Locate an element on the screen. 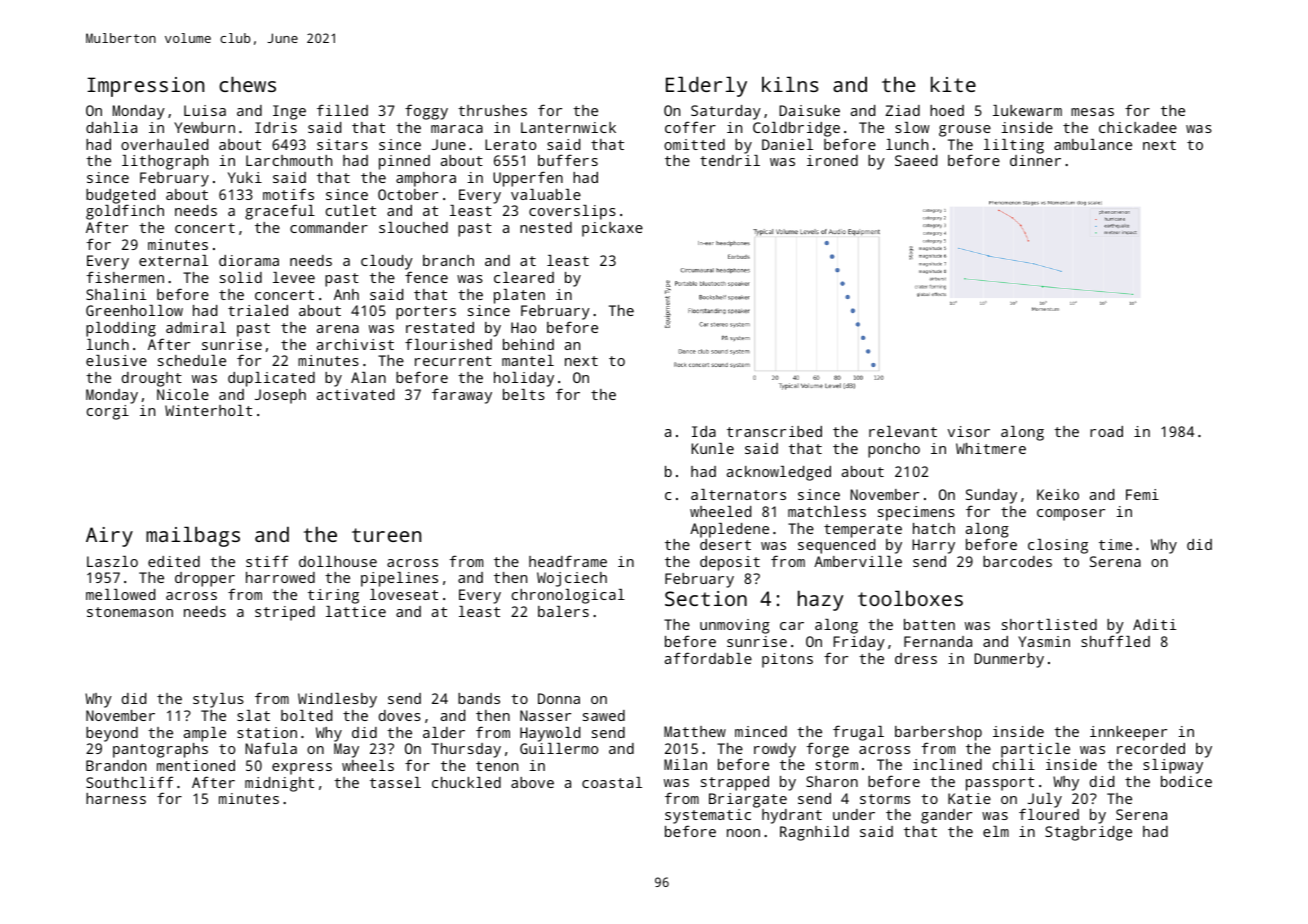  Dunmerby is located at coordinates (1009, 660).
